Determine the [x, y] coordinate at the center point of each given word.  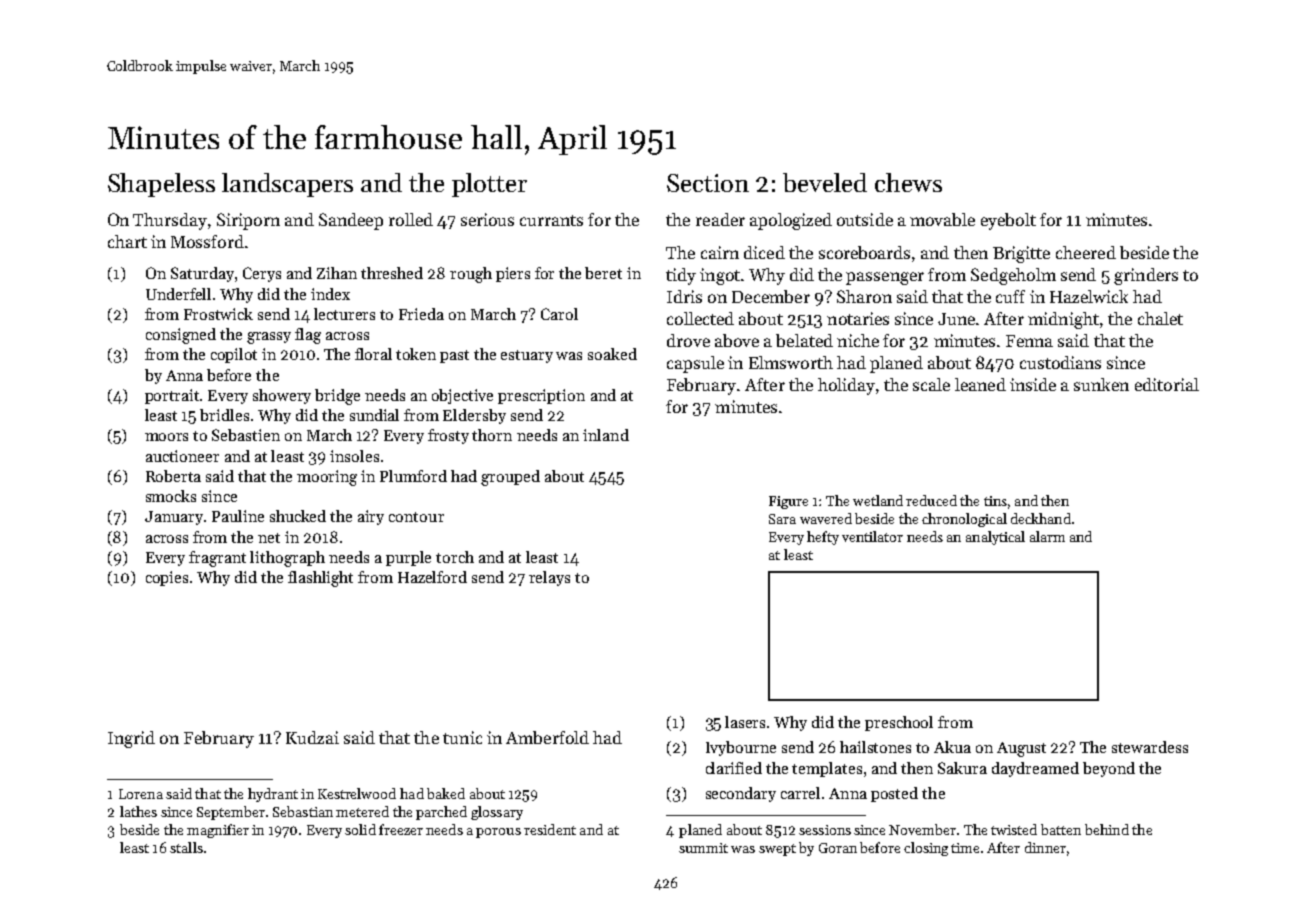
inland [606, 435]
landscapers [287, 185]
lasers [745, 722]
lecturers [344, 314]
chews [908, 182]
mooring [327, 478]
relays [549, 578]
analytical [995, 538]
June [956, 319]
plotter [489, 185]
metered [362, 811]
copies [167, 578]
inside [1033, 384]
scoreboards [864, 252]
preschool [899, 723]
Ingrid [131, 739]
